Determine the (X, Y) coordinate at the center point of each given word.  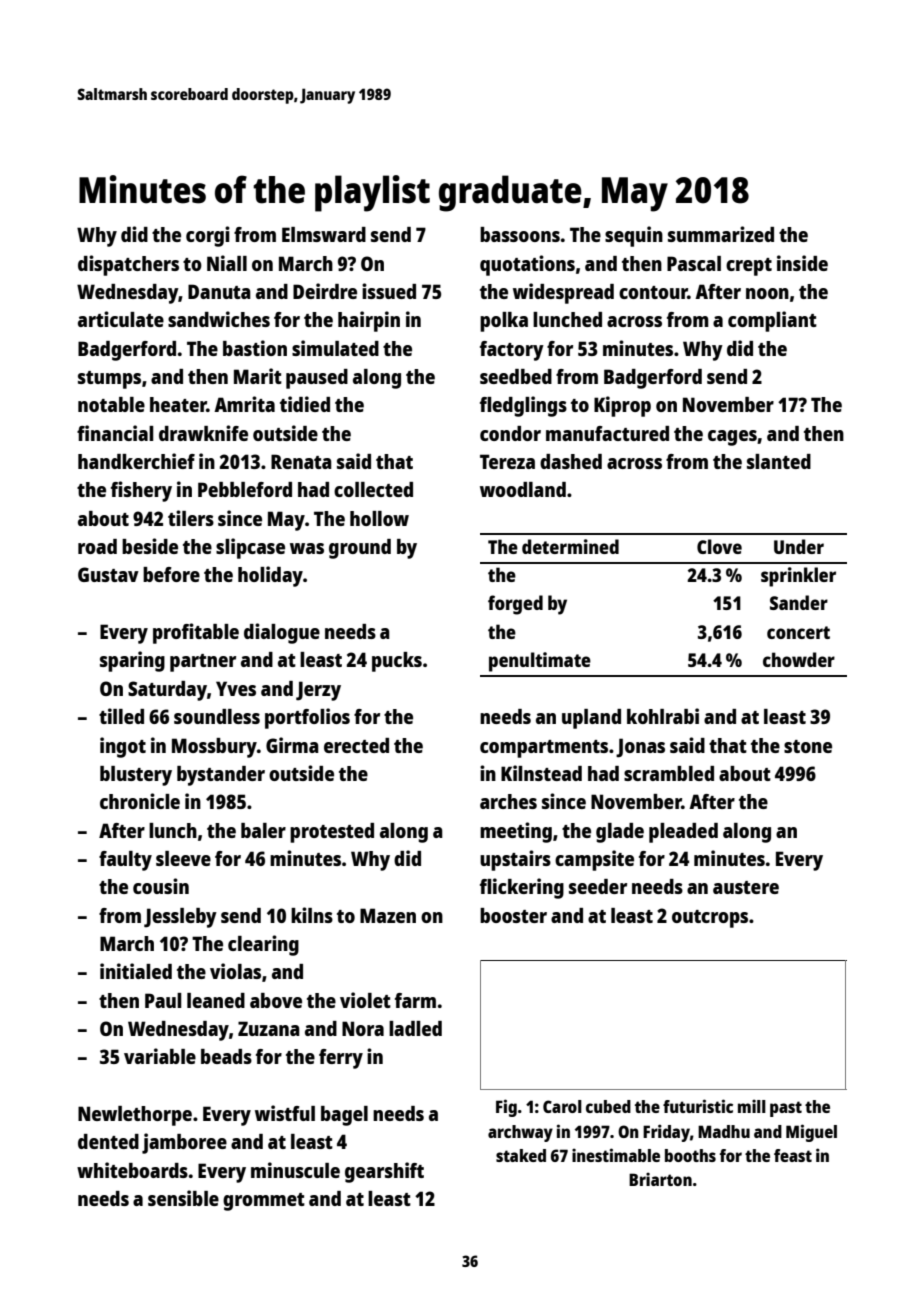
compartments (544, 749)
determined (570, 546)
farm (415, 1000)
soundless (217, 716)
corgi (208, 236)
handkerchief (136, 461)
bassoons (520, 234)
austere (746, 887)
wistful (285, 1113)
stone (808, 746)
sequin (634, 236)
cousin (161, 886)
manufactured (607, 433)
